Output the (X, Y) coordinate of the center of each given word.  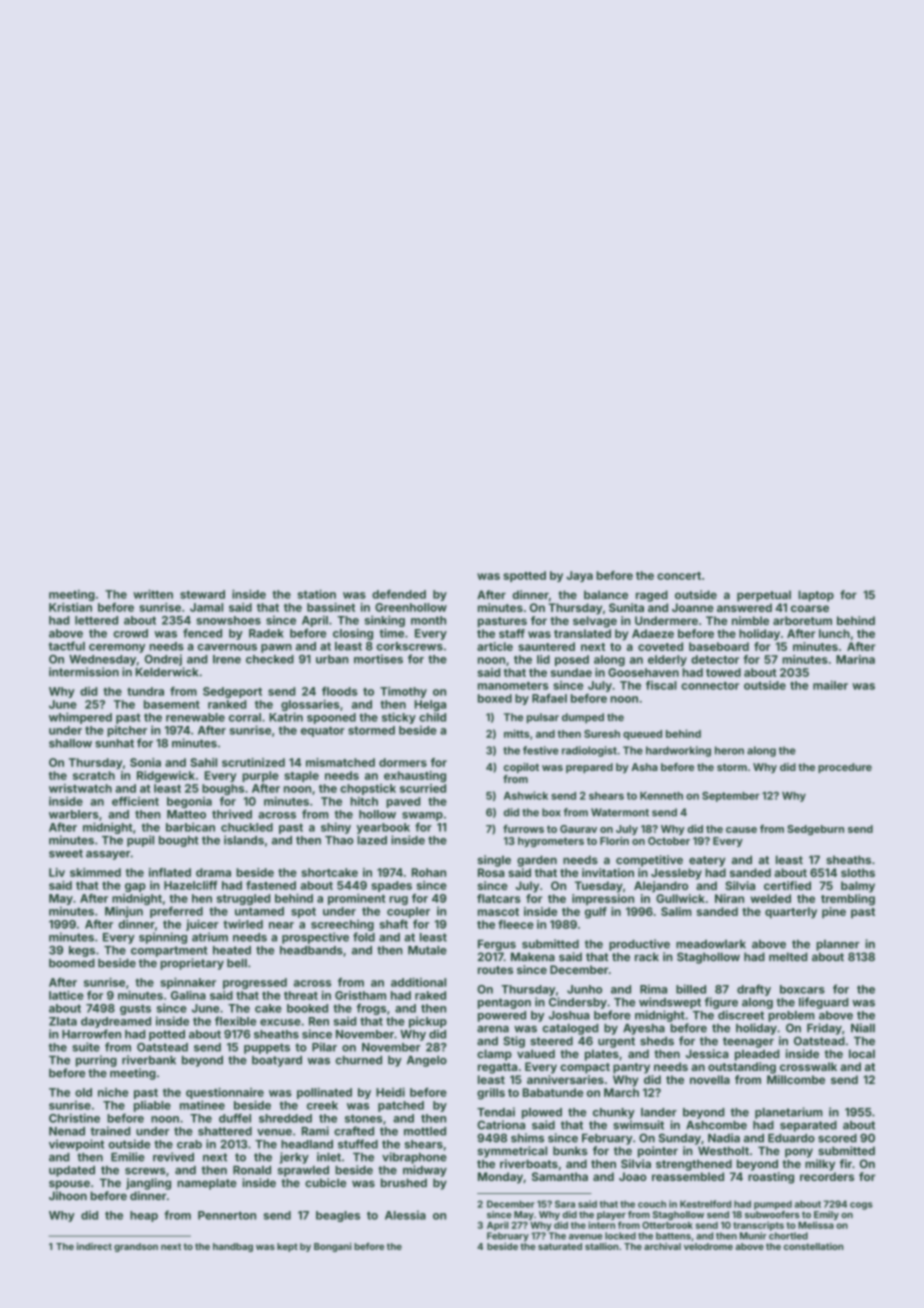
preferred (176, 912)
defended (399, 594)
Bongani (332, 1247)
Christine (74, 1118)
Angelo (427, 1061)
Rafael (549, 698)
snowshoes (228, 620)
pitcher (127, 731)
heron (729, 750)
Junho (584, 989)
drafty (754, 990)
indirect (94, 1246)
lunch (834, 633)
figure (721, 1003)
